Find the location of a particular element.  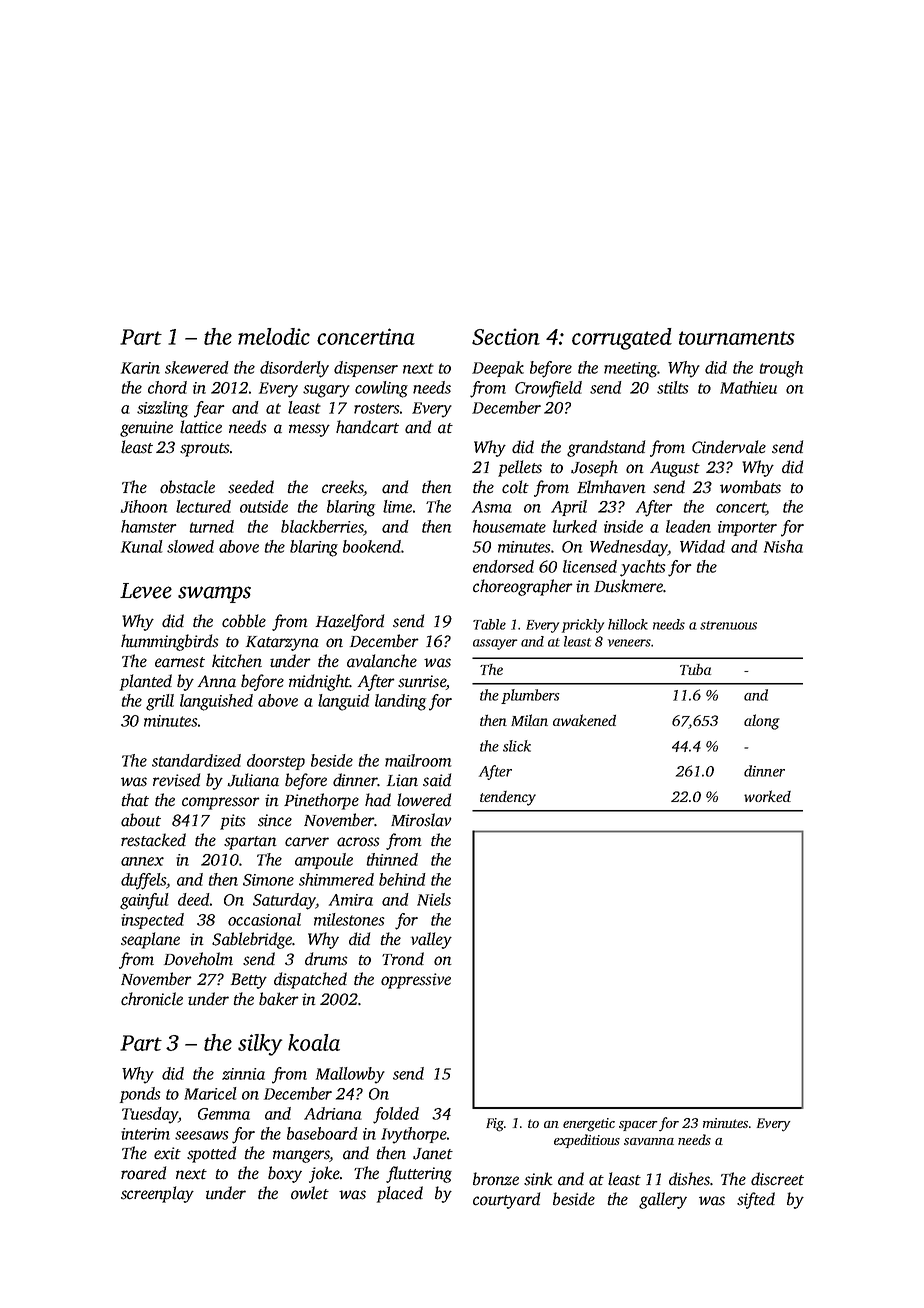

worked is located at coordinates (767, 796).
